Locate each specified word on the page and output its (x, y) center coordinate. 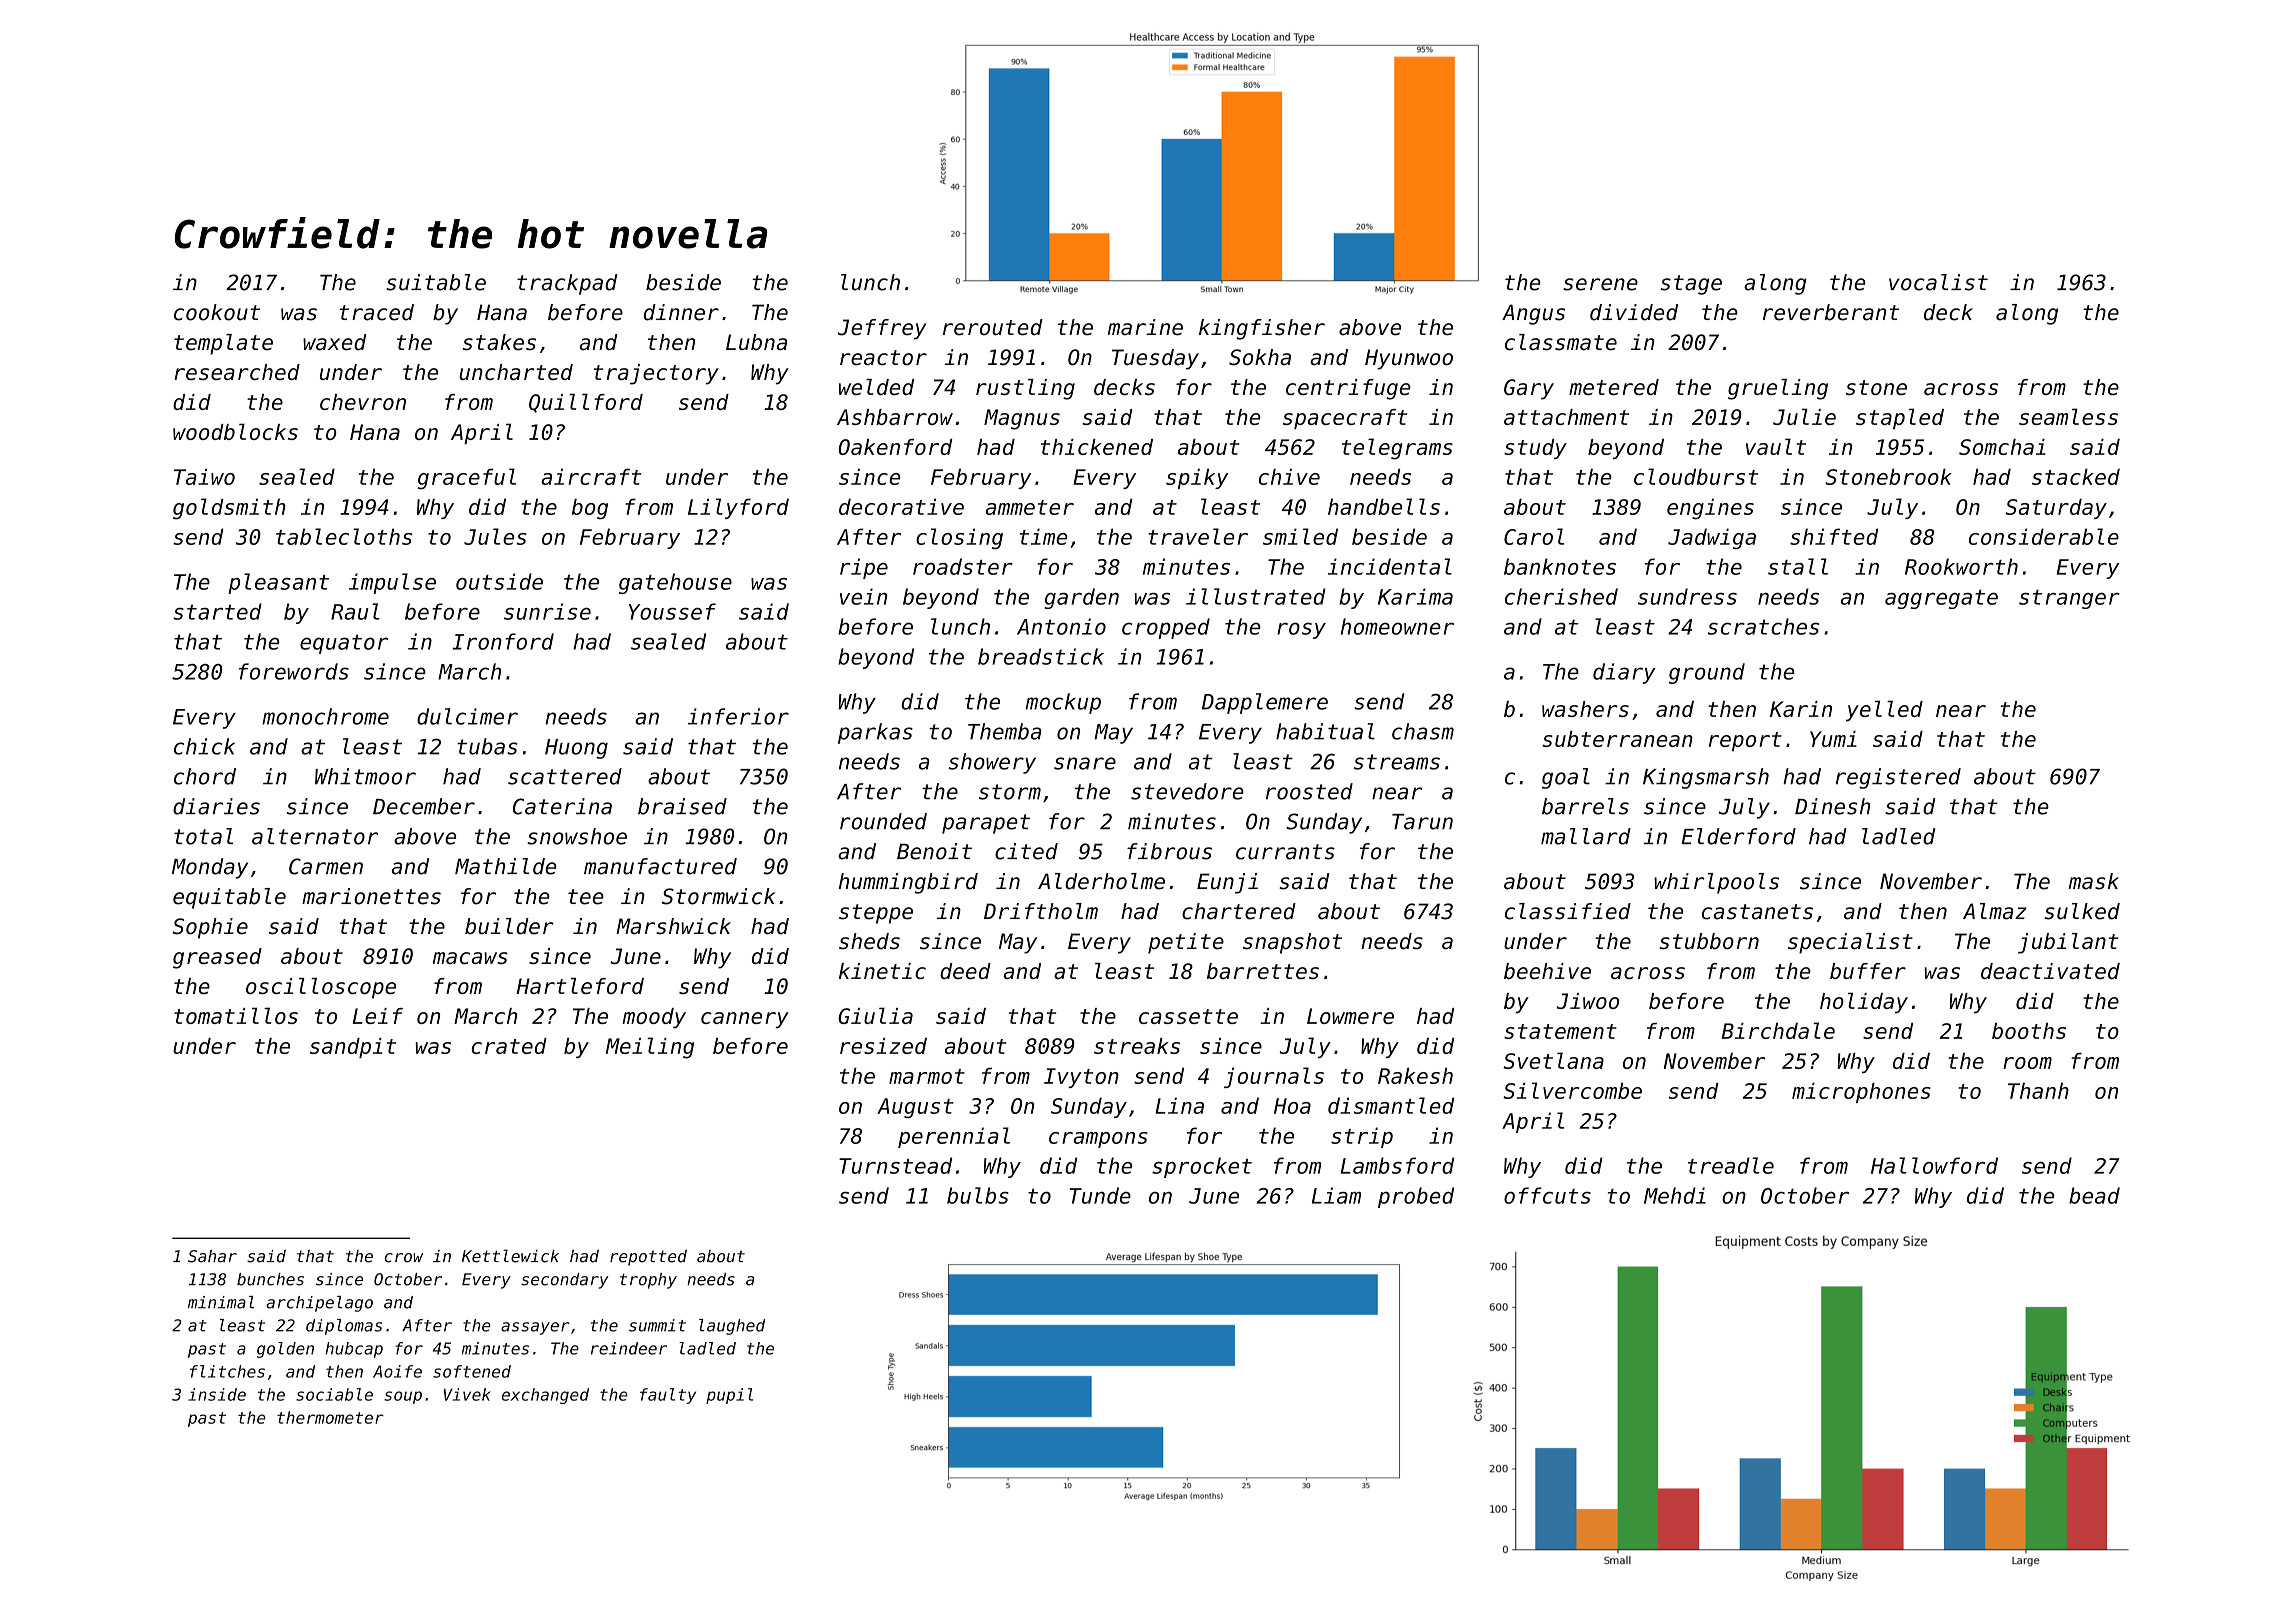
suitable (436, 282)
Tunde (1100, 1195)
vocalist (1938, 282)
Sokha (1260, 357)
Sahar (212, 1256)
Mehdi (1675, 1195)
